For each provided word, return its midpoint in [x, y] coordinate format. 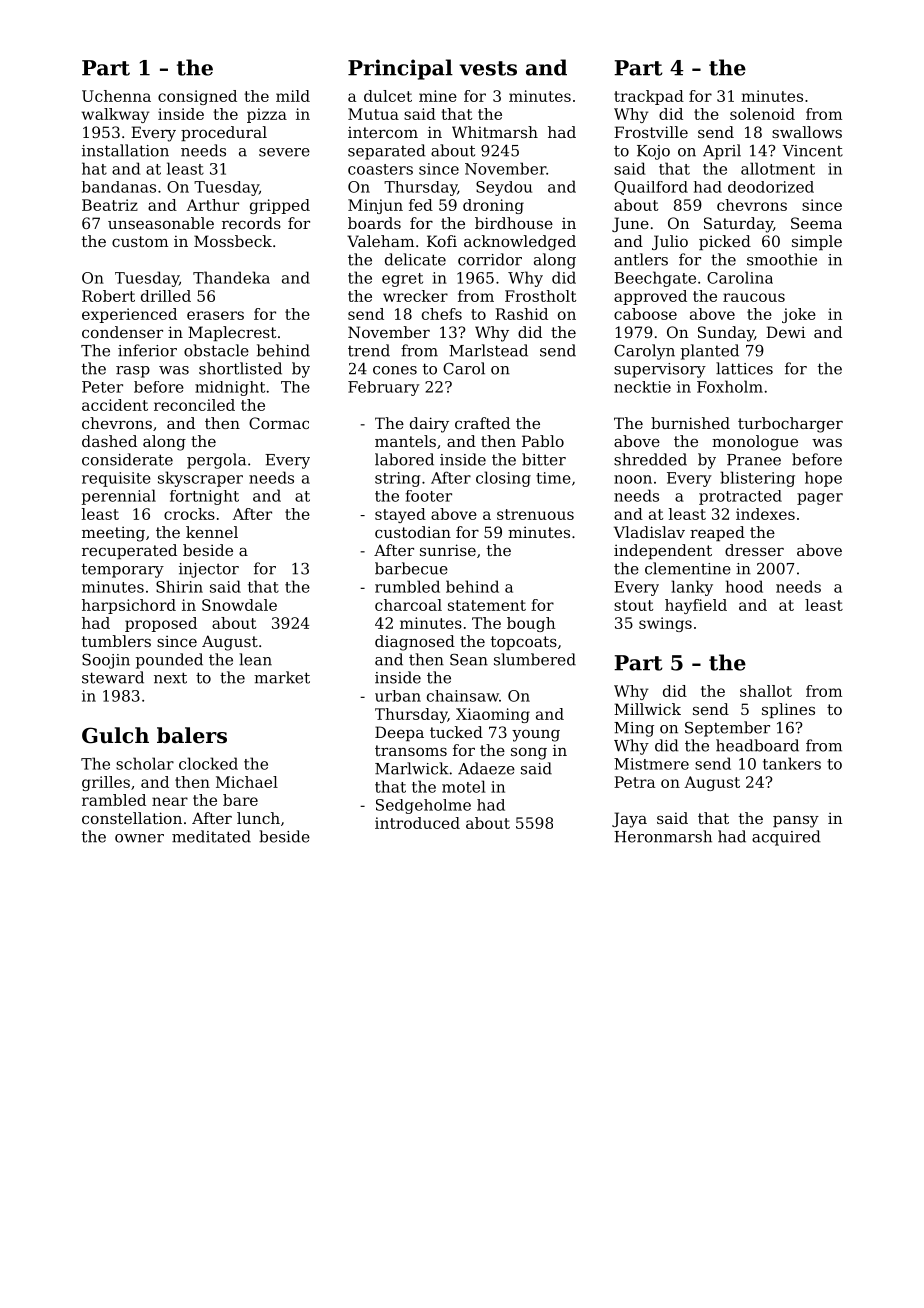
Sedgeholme [423, 806]
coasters [380, 169]
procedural [224, 133]
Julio [670, 242]
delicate [415, 259]
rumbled [407, 586]
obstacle [216, 350]
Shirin [179, 586]
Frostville [651, 132]
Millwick [647, 709]
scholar [145, 763]
